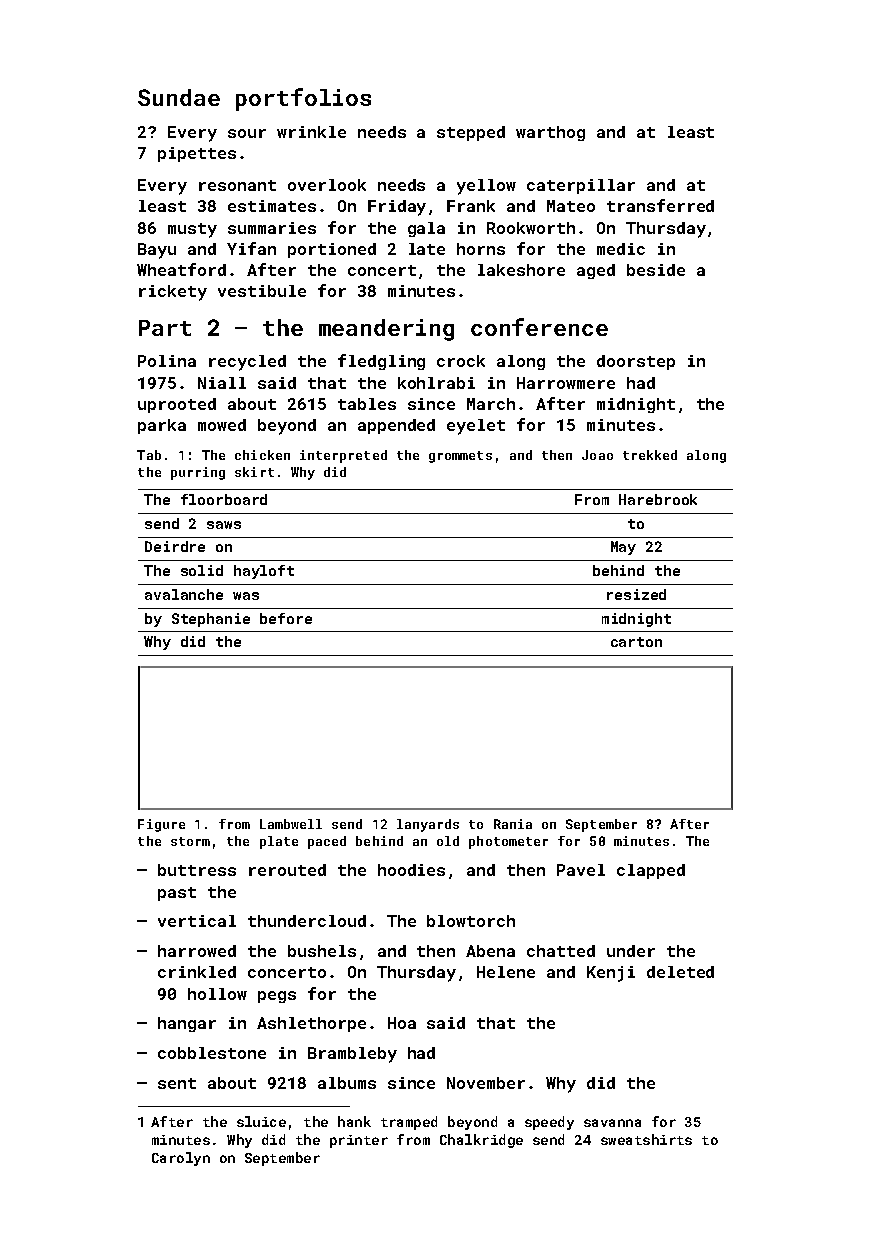 The width and height of the image is (871, 1235). What do you see at coordinates (332, 250) in the image?
I see `portioned` at bounding box center [332, 250].
